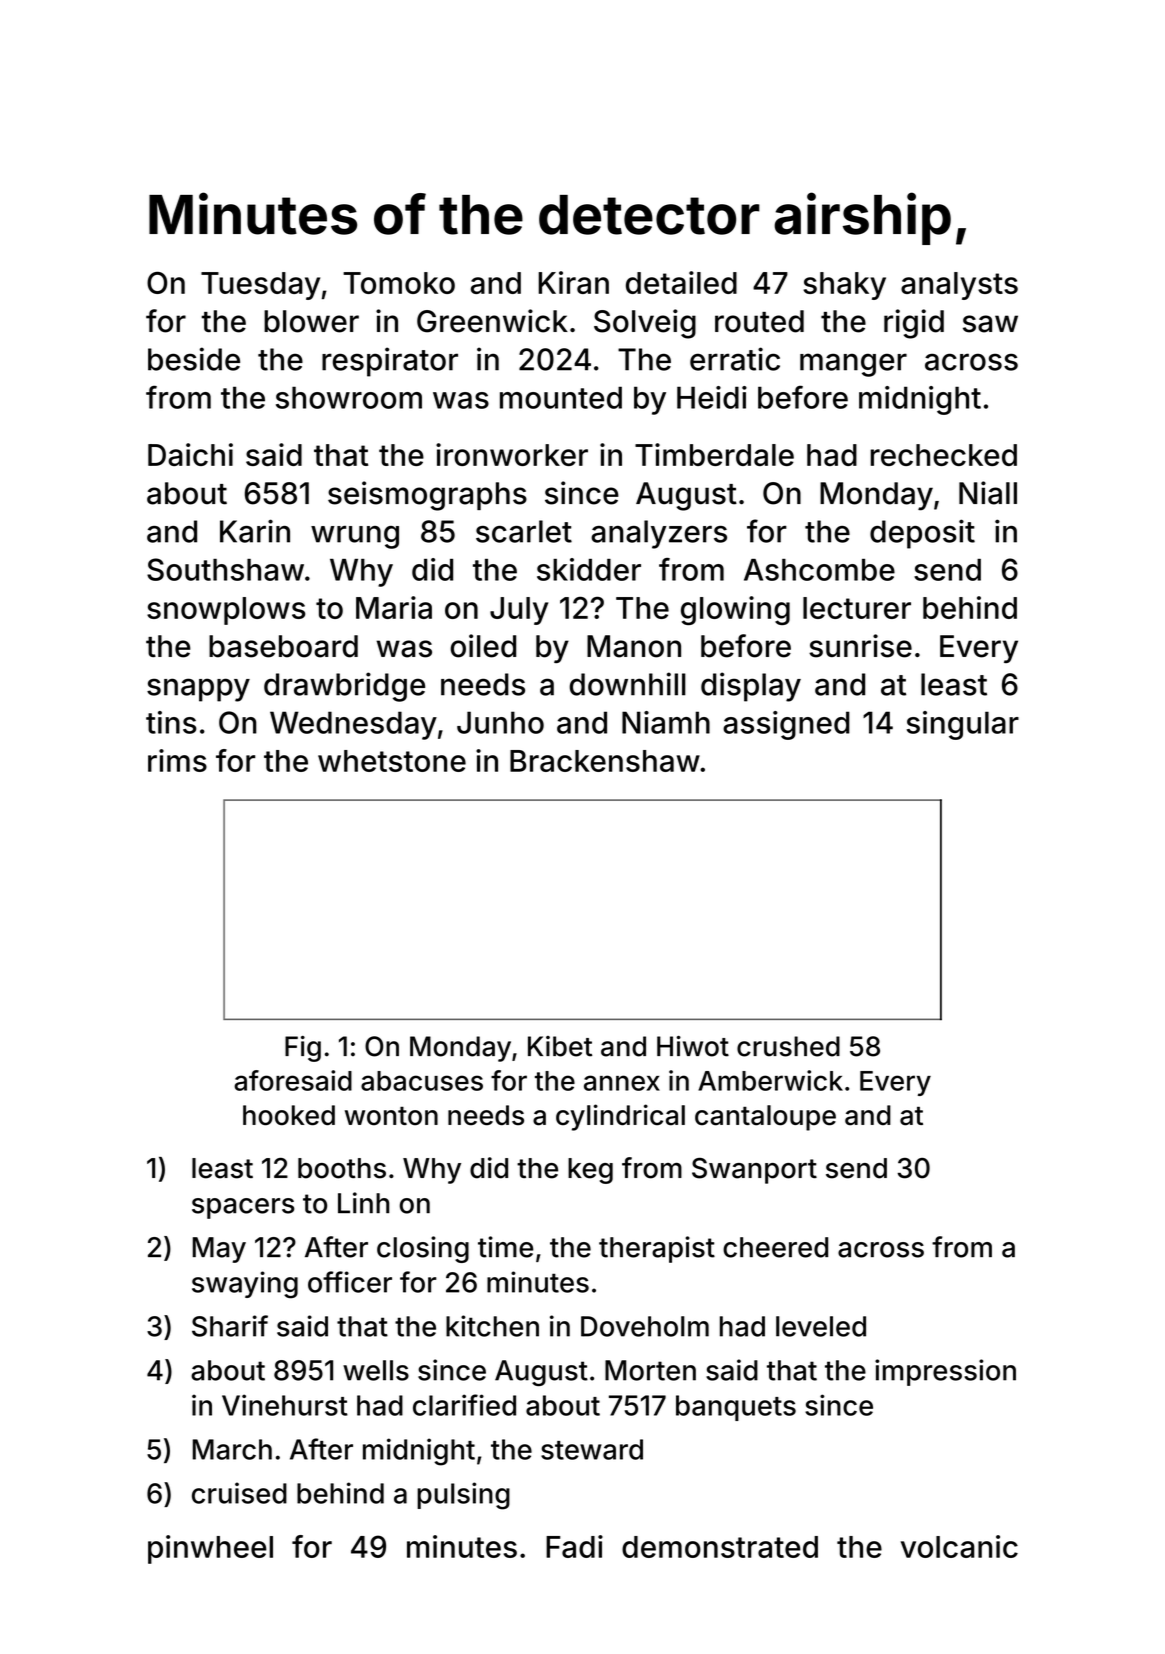 Image resolution: width=1165 pixels, height=1654 pixels. Describe the element at coordinates (245, 1285) in the image. I see `swaying` at that location.
